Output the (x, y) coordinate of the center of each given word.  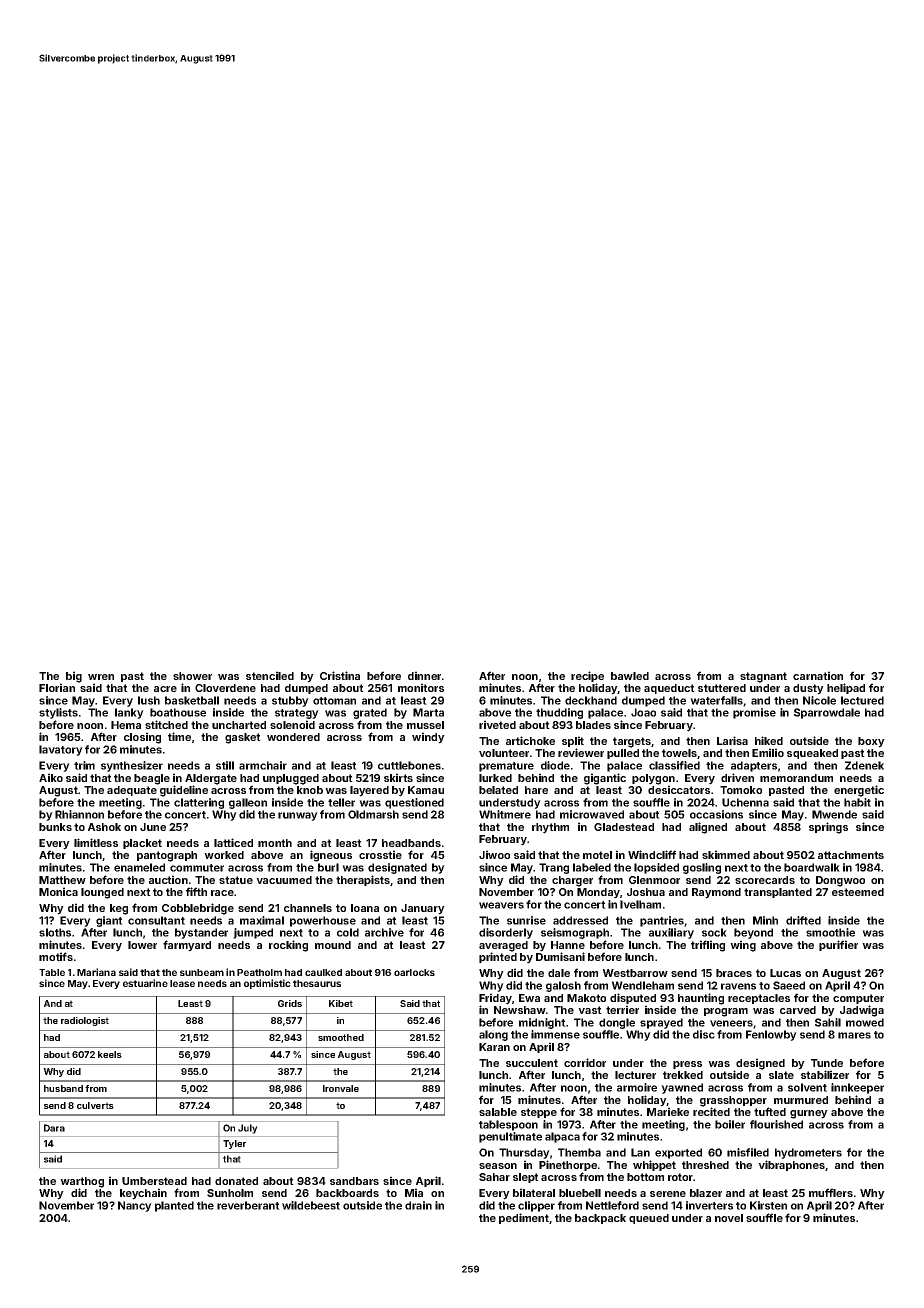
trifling (708, 946)
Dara (54, 1128)
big (74, 677)
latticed (233, 842)
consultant (156, 920)
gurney (809, 1114)
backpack (600, 1219)
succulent (532, 1063)
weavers (501, 905)
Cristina (340, 675)
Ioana (365, 908)
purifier (838, 945)
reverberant (248, 1205)
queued (649, 1219)
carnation (818, 675)
